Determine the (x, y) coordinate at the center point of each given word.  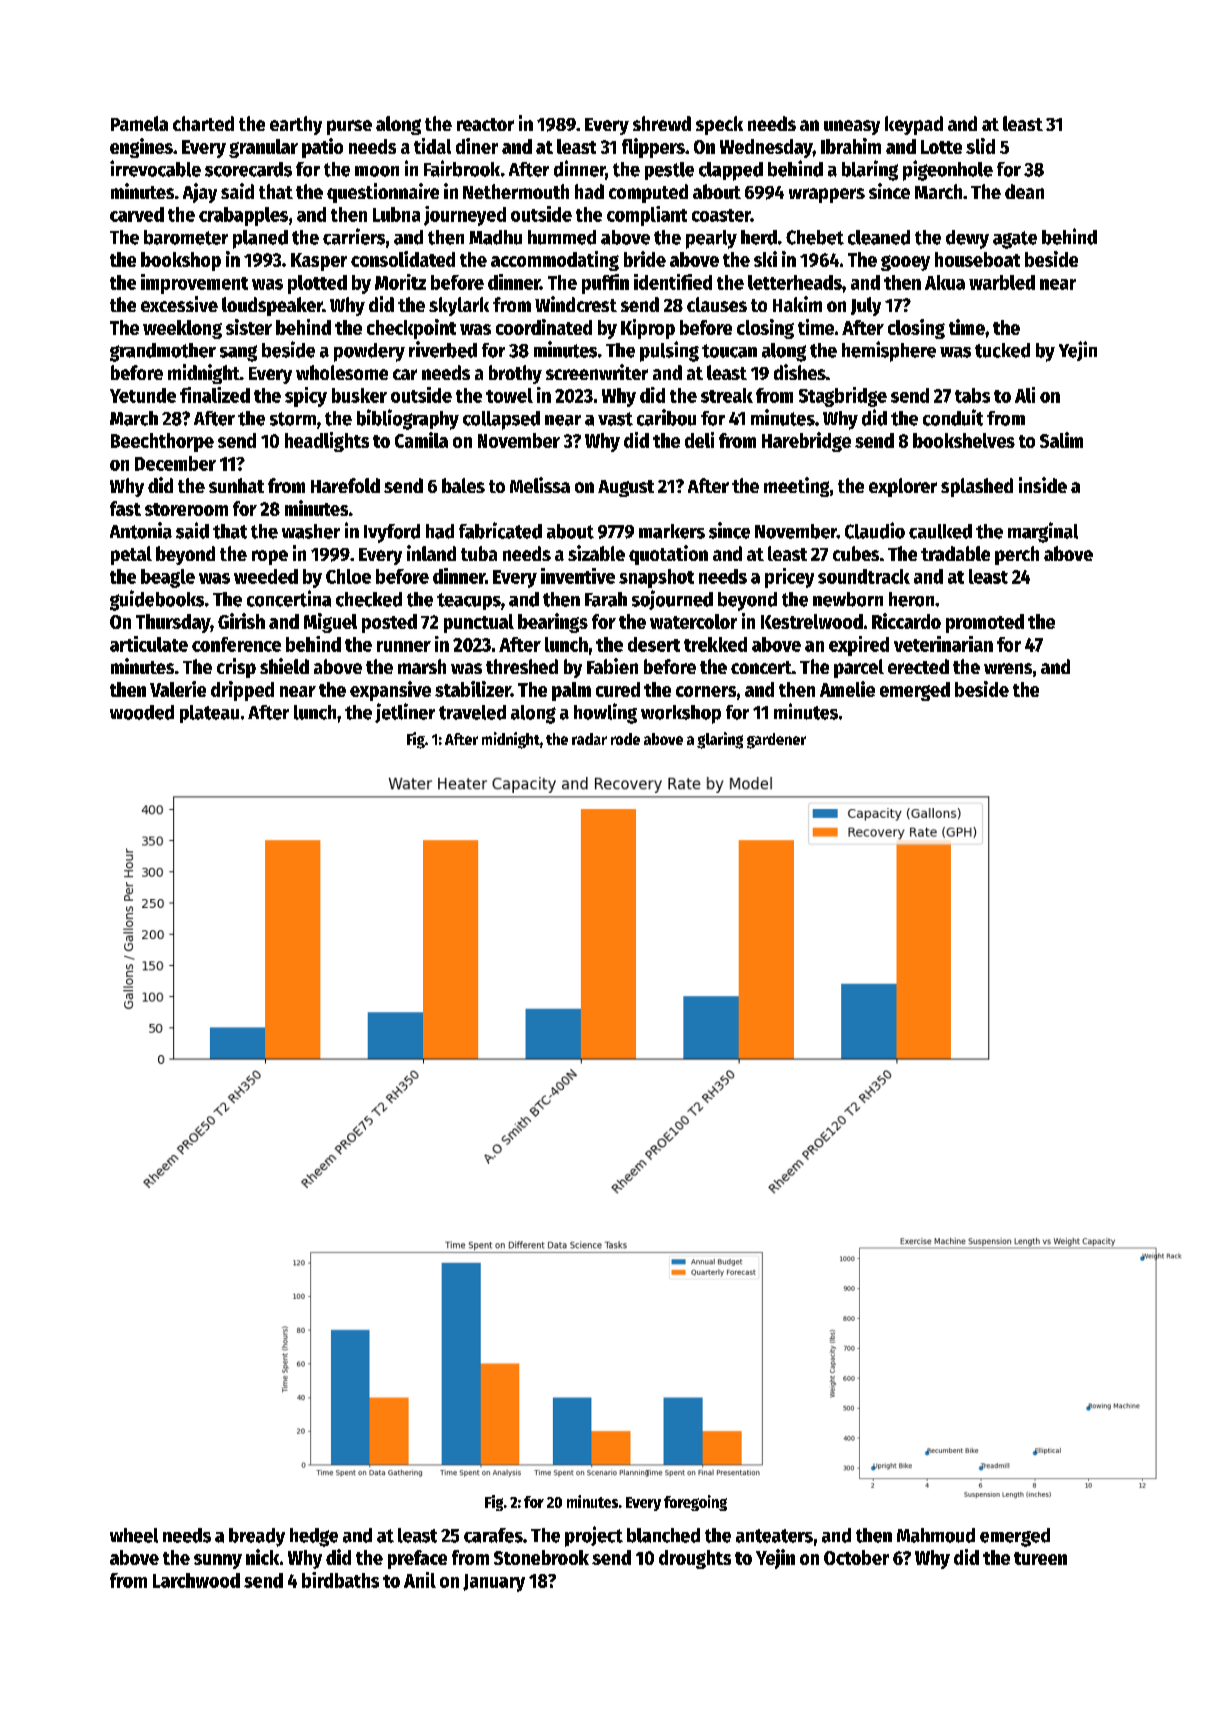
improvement (194, 284)
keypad (914, 125)
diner (477, 146)
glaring (720, 740)
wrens (1008, 668)
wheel (134, 1535)
